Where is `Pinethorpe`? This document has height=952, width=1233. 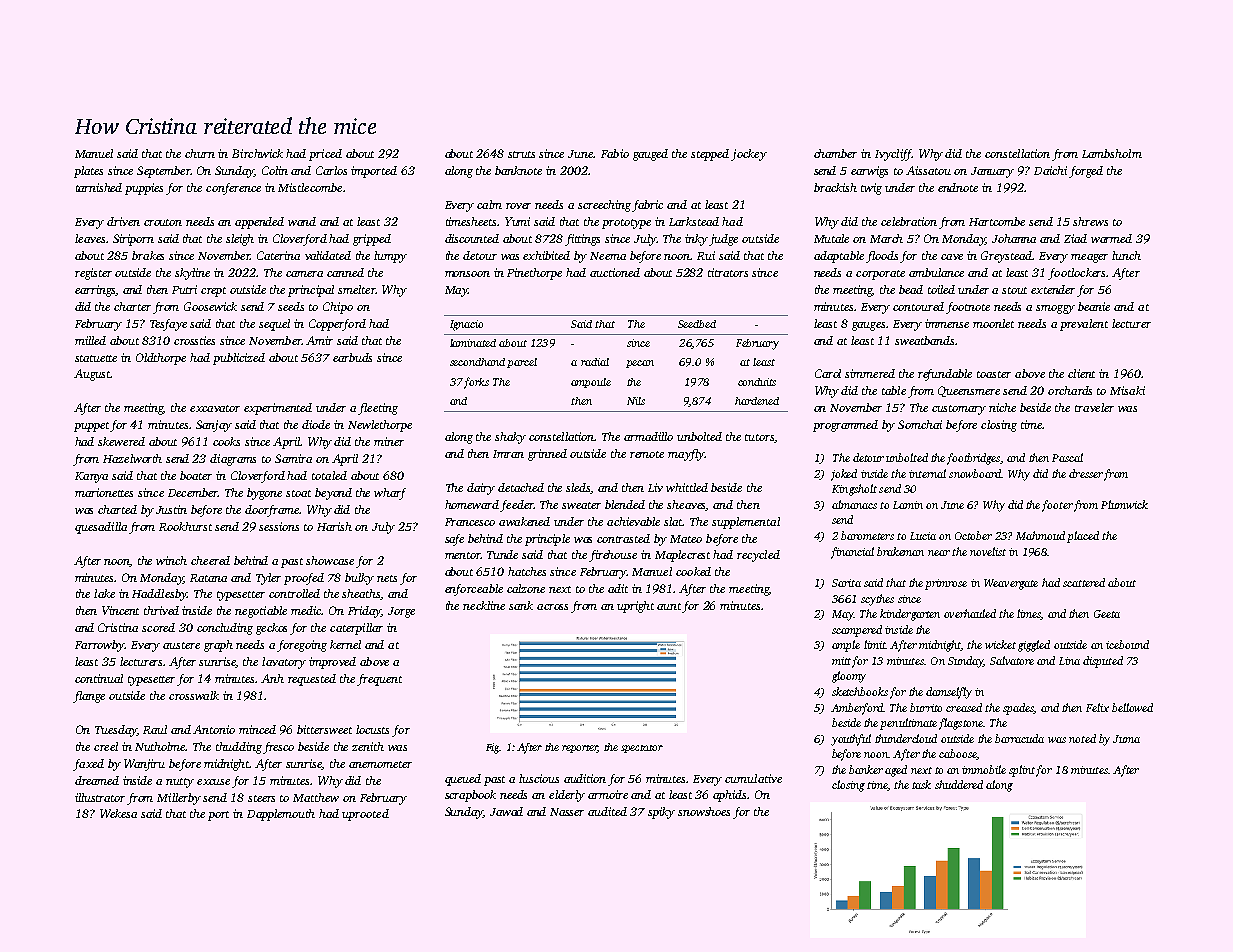
Pinethorpe is located at coordinates (534, 274).
